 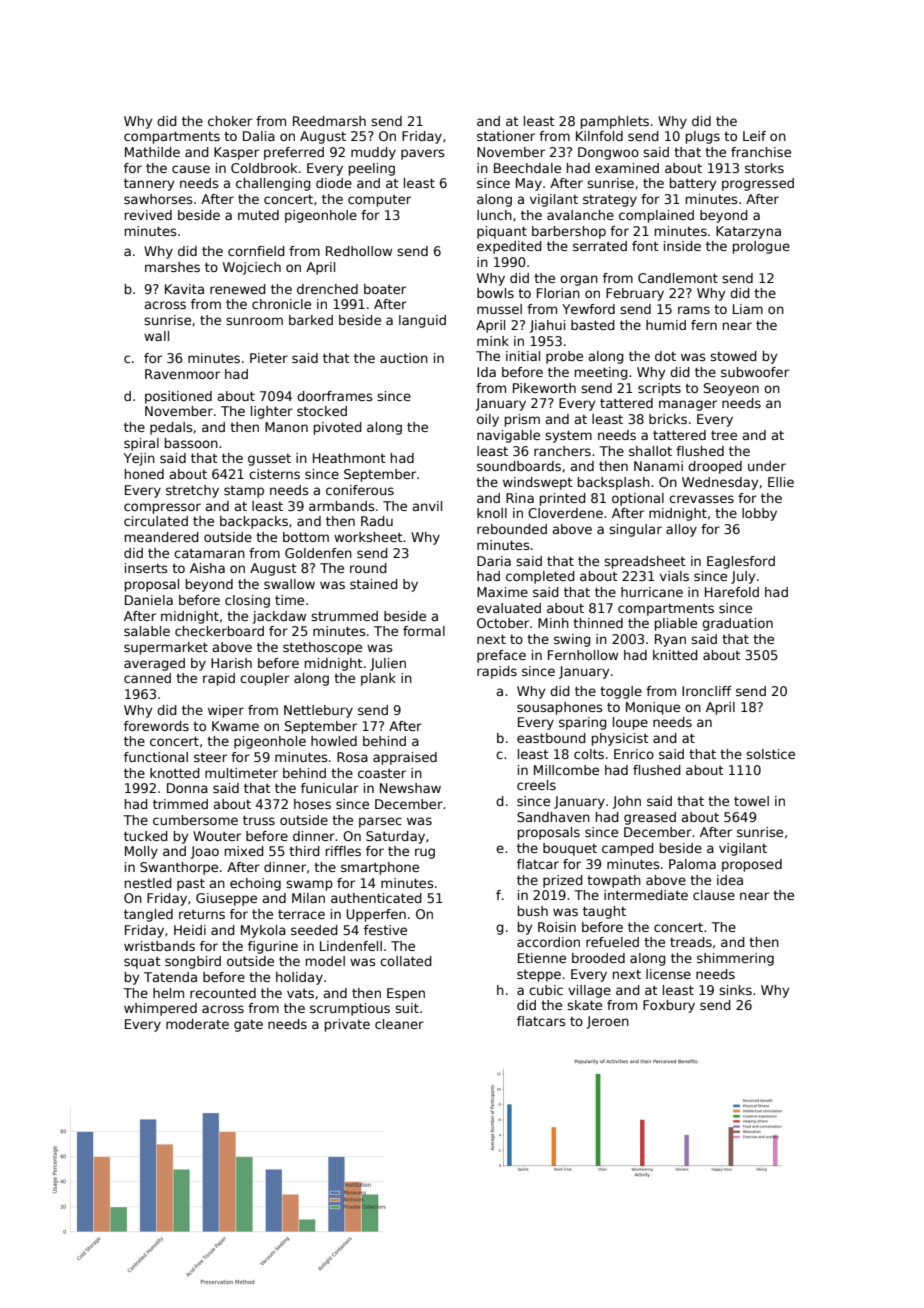 I want to click on salable, so click(x=147, y=631).
